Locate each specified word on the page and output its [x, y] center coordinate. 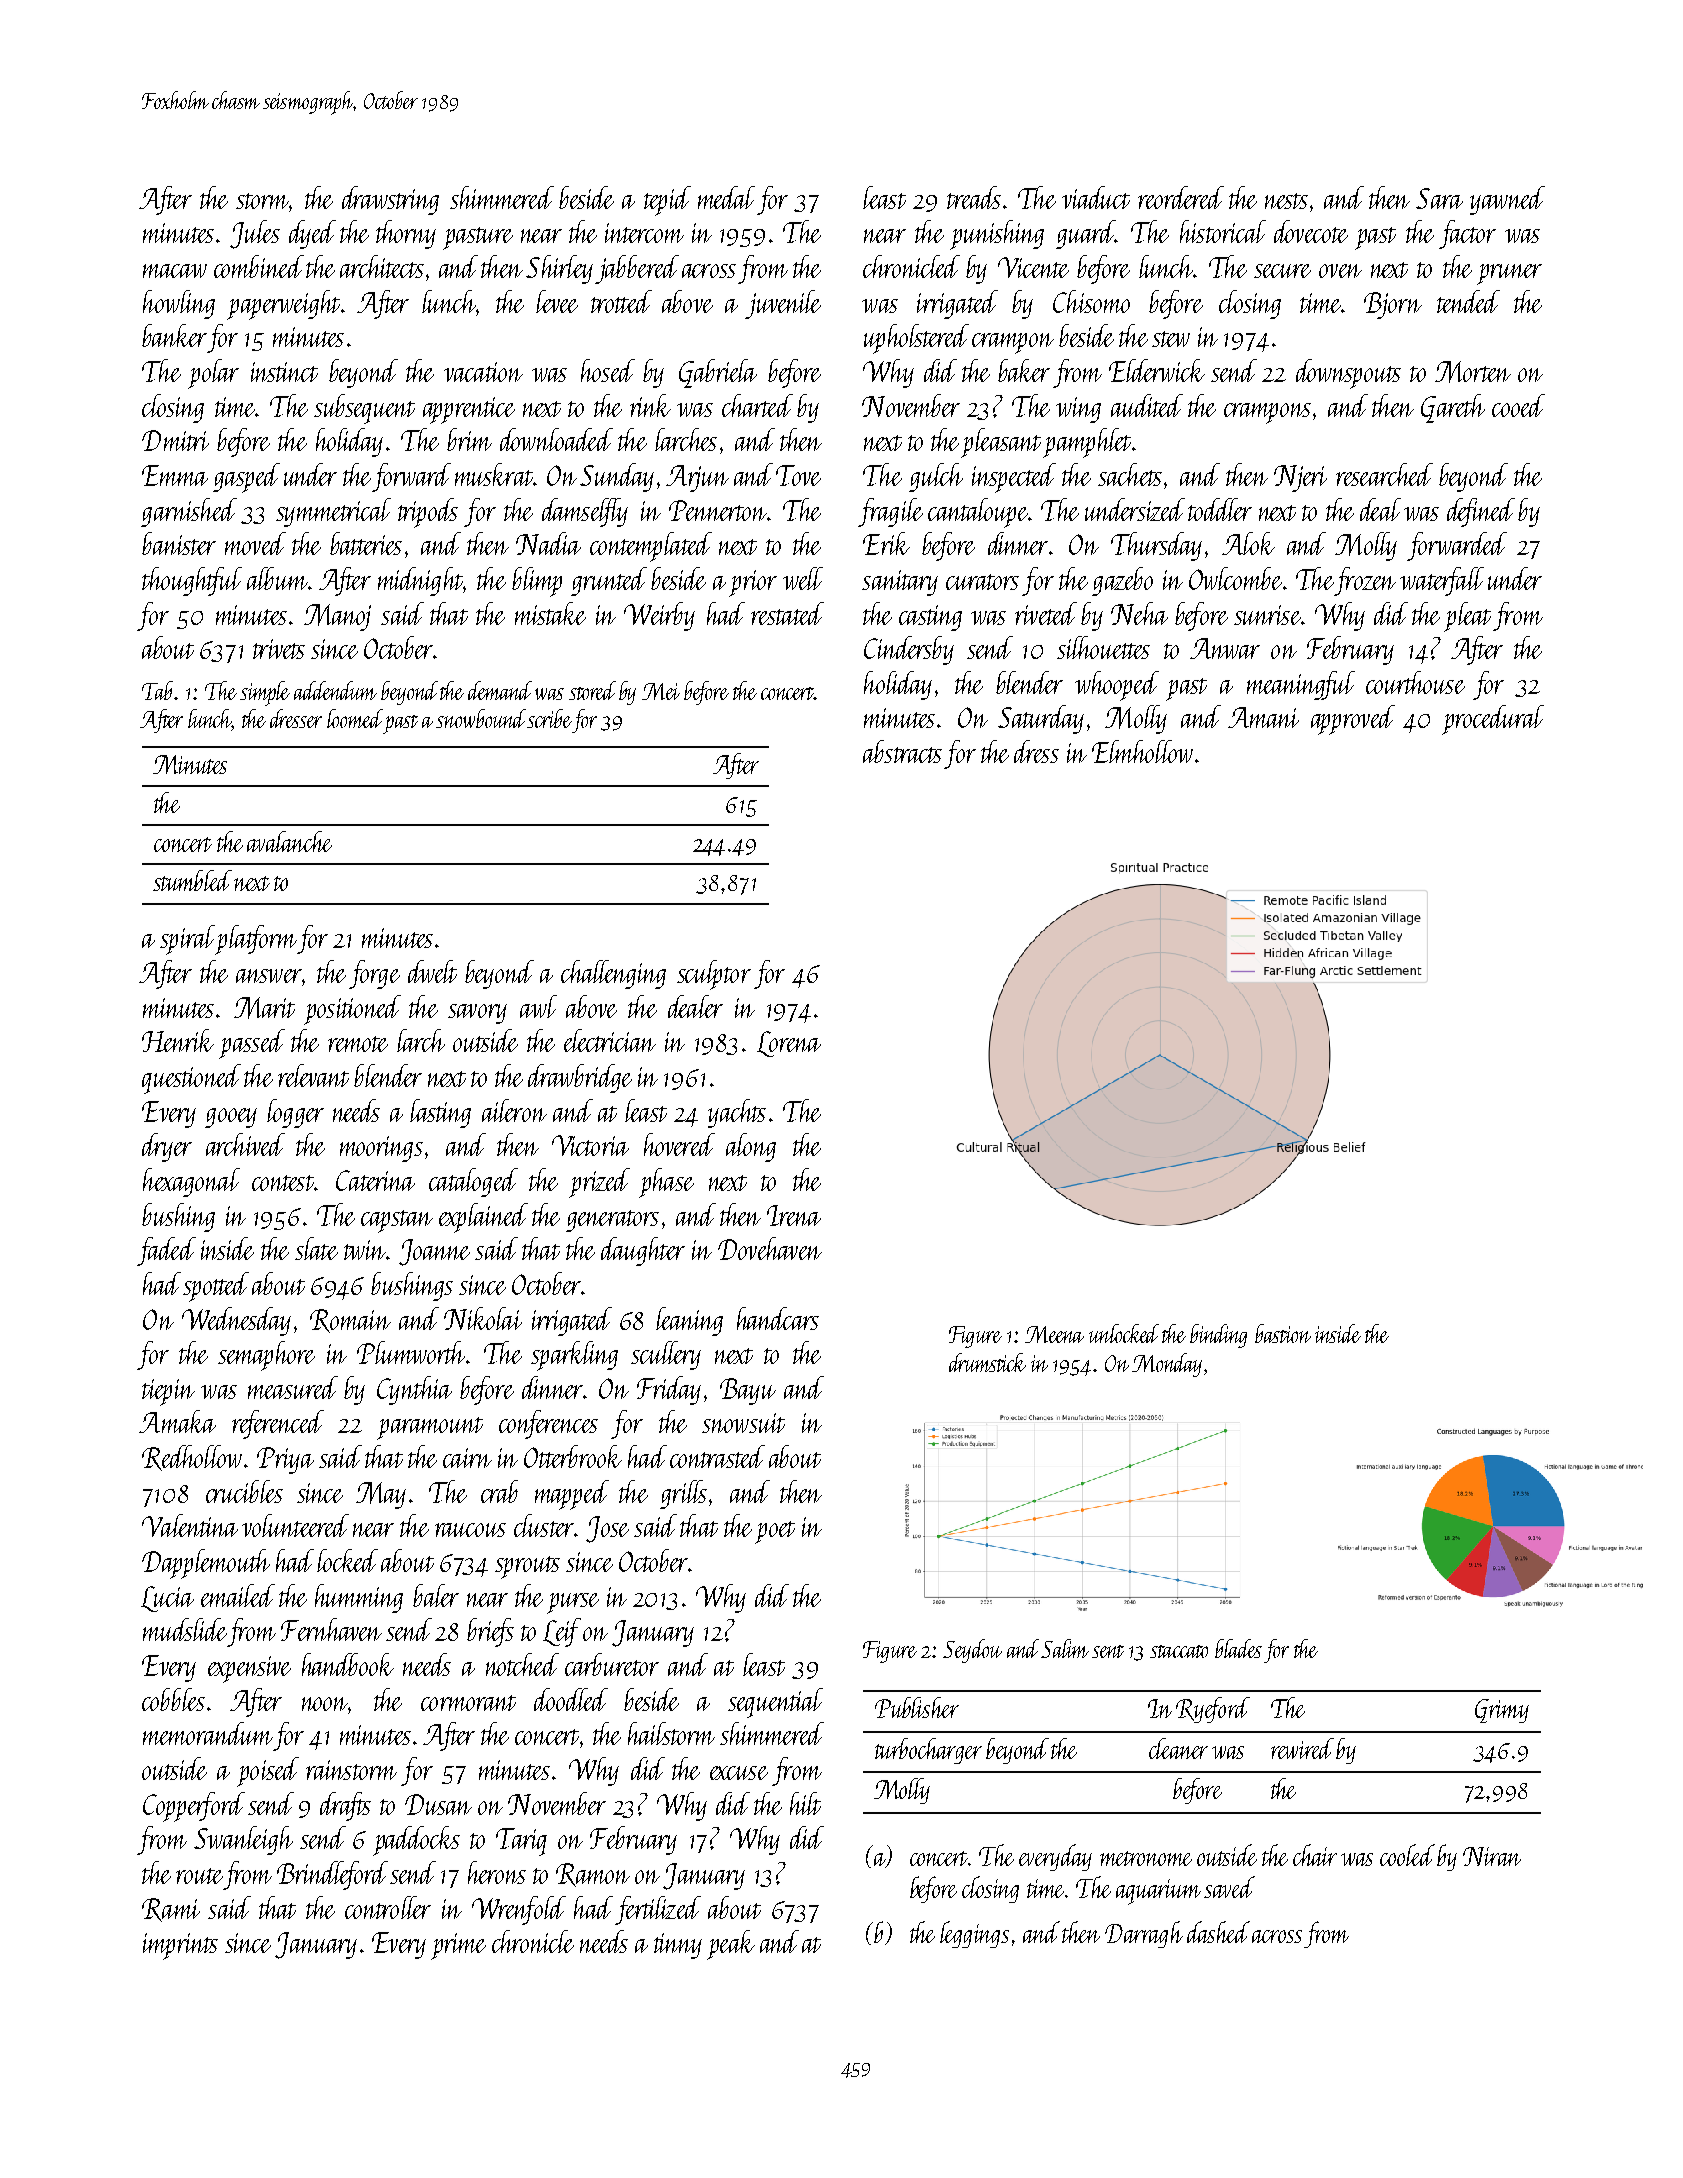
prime [458, 1946]
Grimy [1502, 1711]
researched [1384, 474]
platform [256, 940]
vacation [483, 372]
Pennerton [718, 510]
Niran [1492, 1856]
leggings [974, 1934]
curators [982, 582]
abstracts [902, 751]
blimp [537, 582]
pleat [1467, 617]
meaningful [1301, 685]
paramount [430, 1428]
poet [775, 1532]
